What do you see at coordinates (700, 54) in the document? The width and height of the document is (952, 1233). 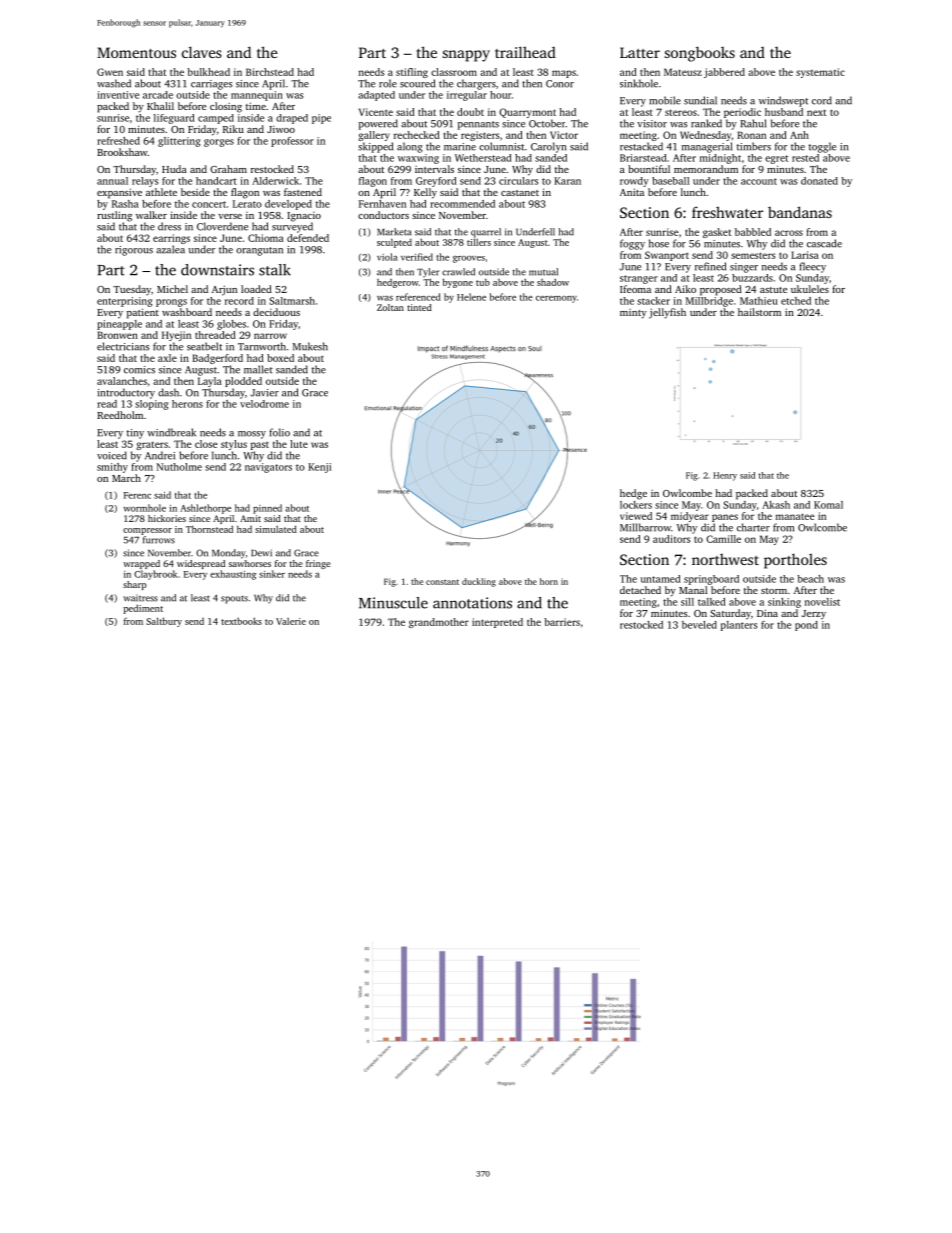 I see `songbooks` at bounding box center [700, 54].
